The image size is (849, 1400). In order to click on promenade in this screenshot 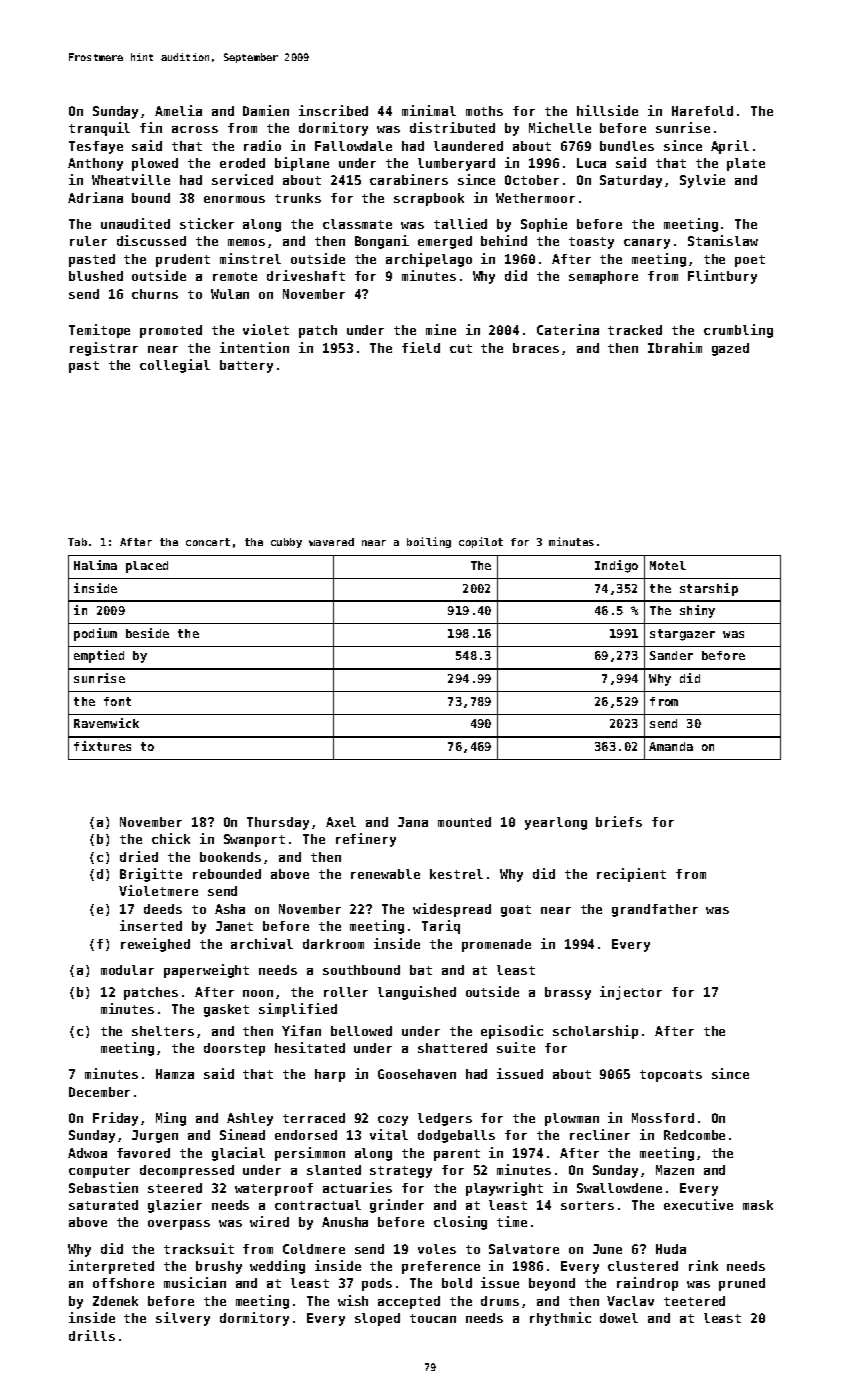, I will do `click(496, 945)`.
